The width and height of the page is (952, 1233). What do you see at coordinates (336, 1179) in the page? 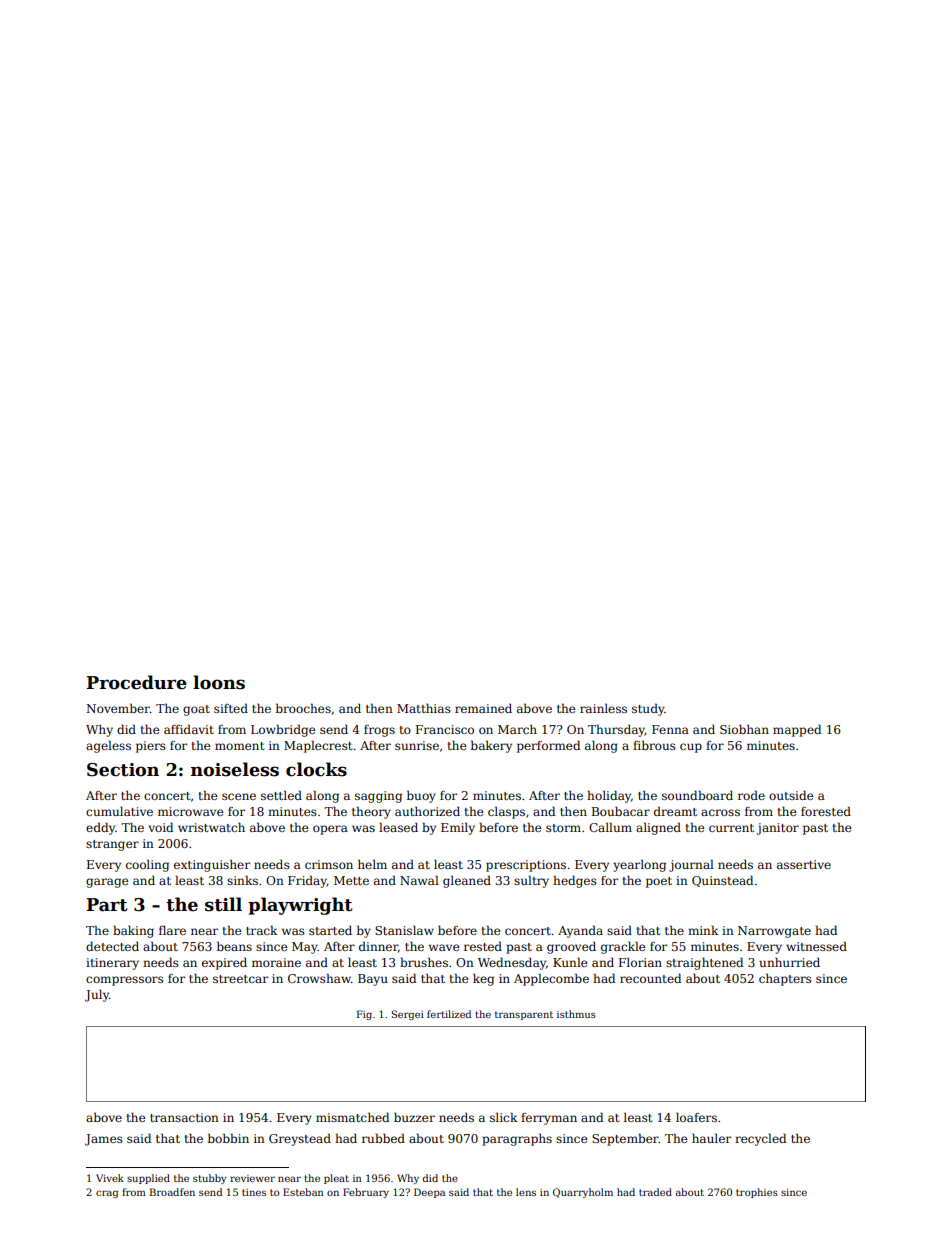
I see `pleat` at bounding box center [336, 1179].
